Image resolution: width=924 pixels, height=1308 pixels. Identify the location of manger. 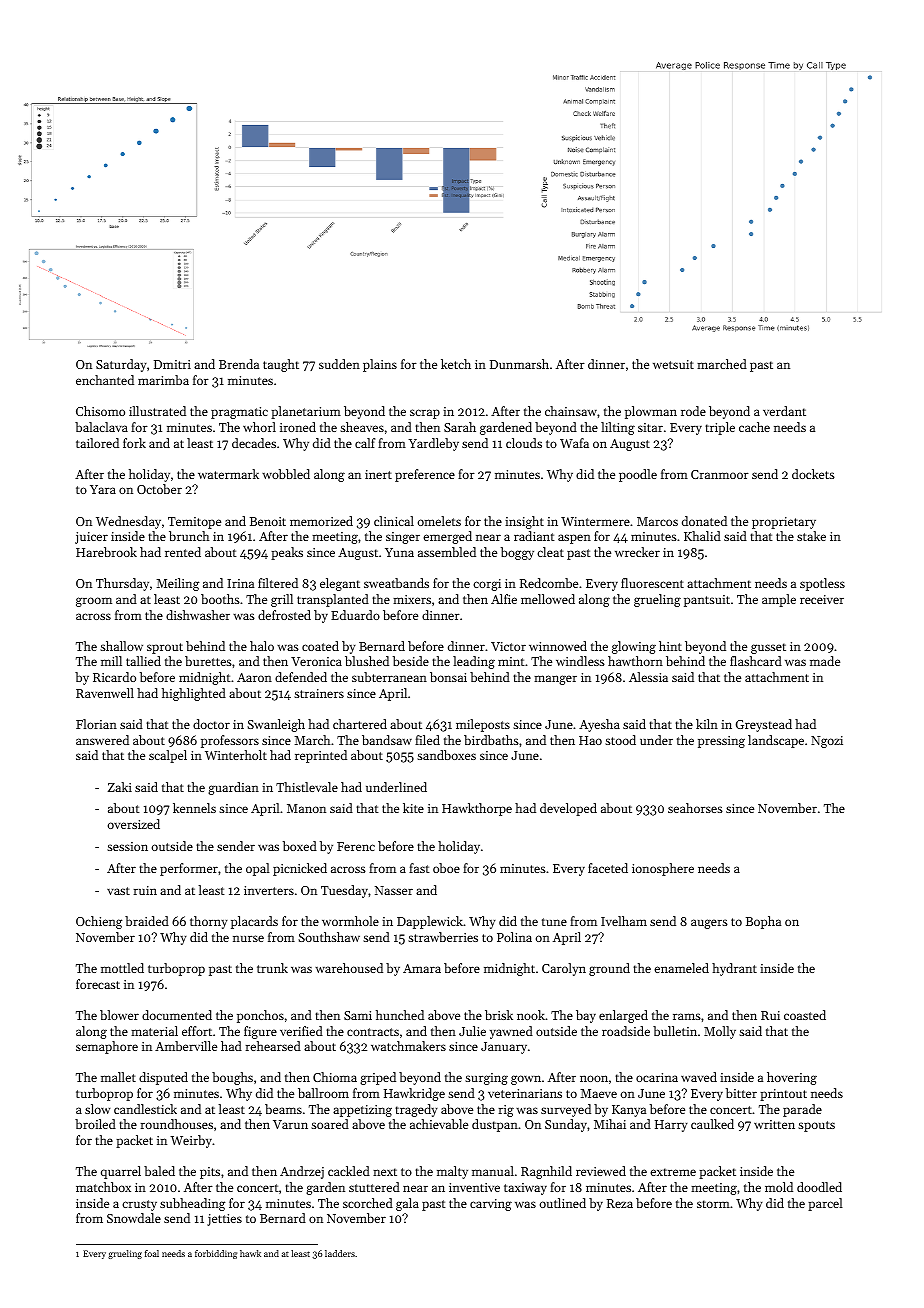
(555, 680).
